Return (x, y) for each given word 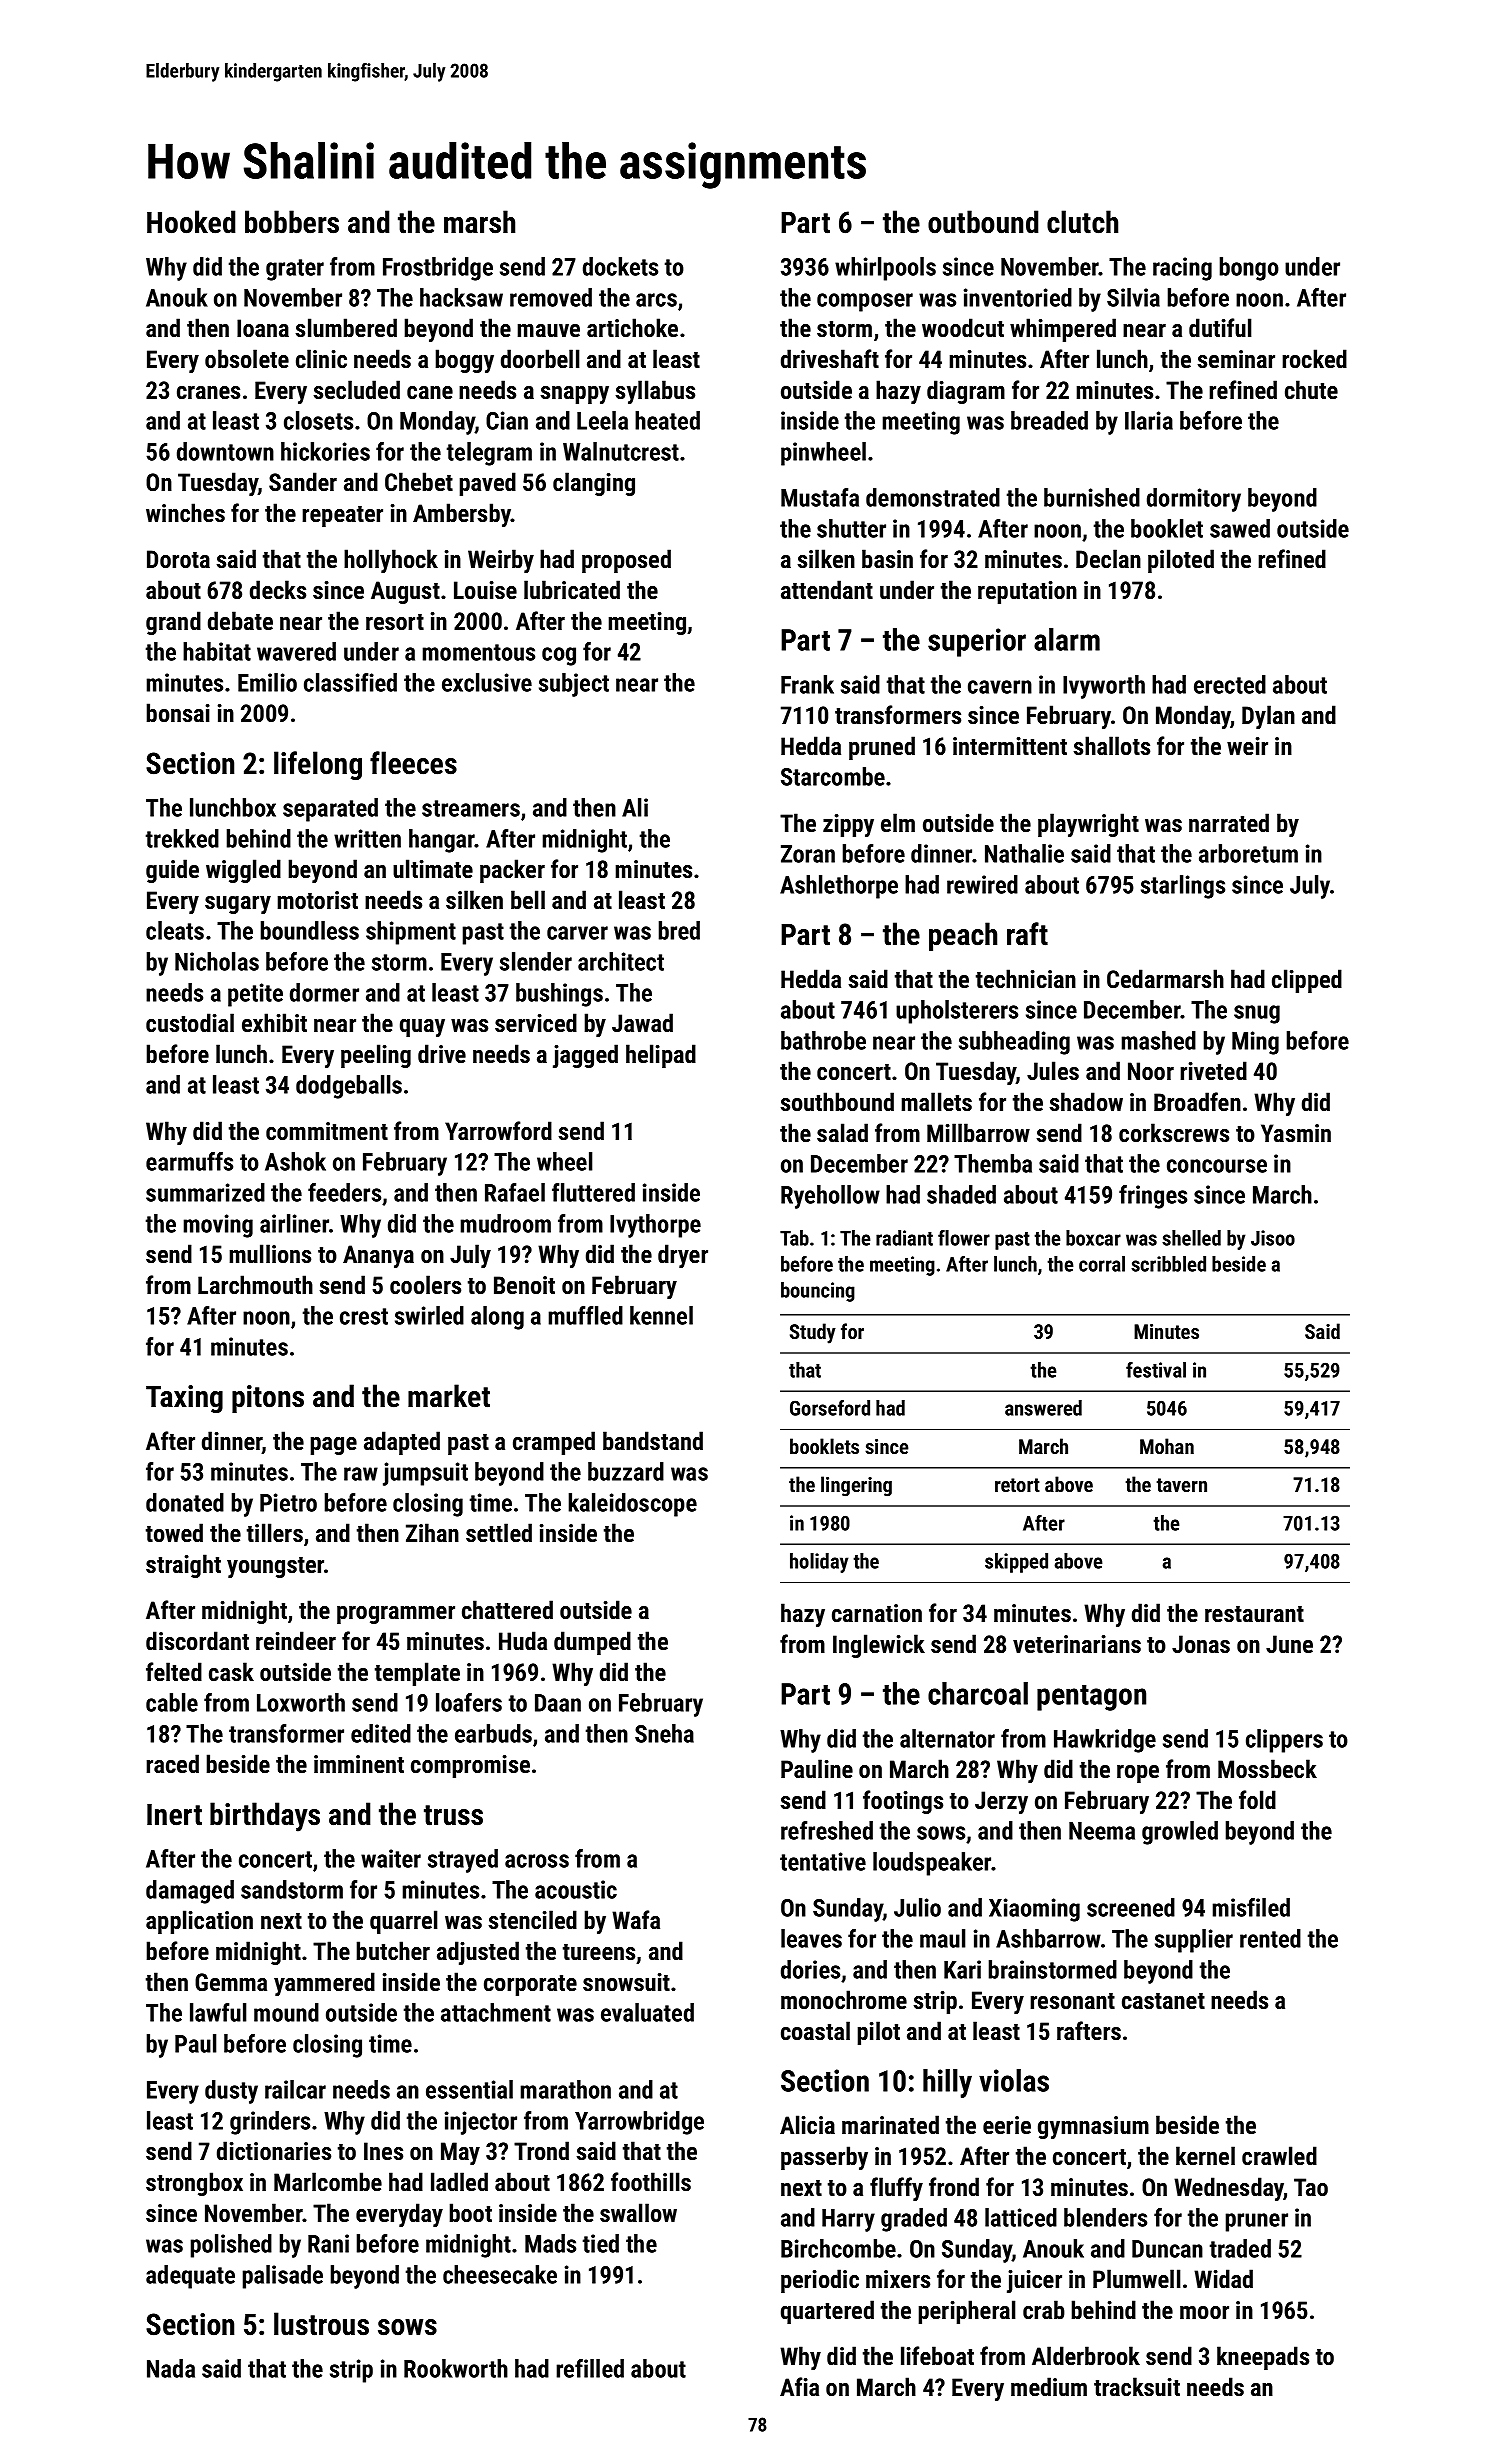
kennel (661, 1315)
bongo (1249, 269)
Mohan (1167, 1446)
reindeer (296, 1640)
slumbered (346, 327)
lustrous (321, 2324)
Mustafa (820, 497)
